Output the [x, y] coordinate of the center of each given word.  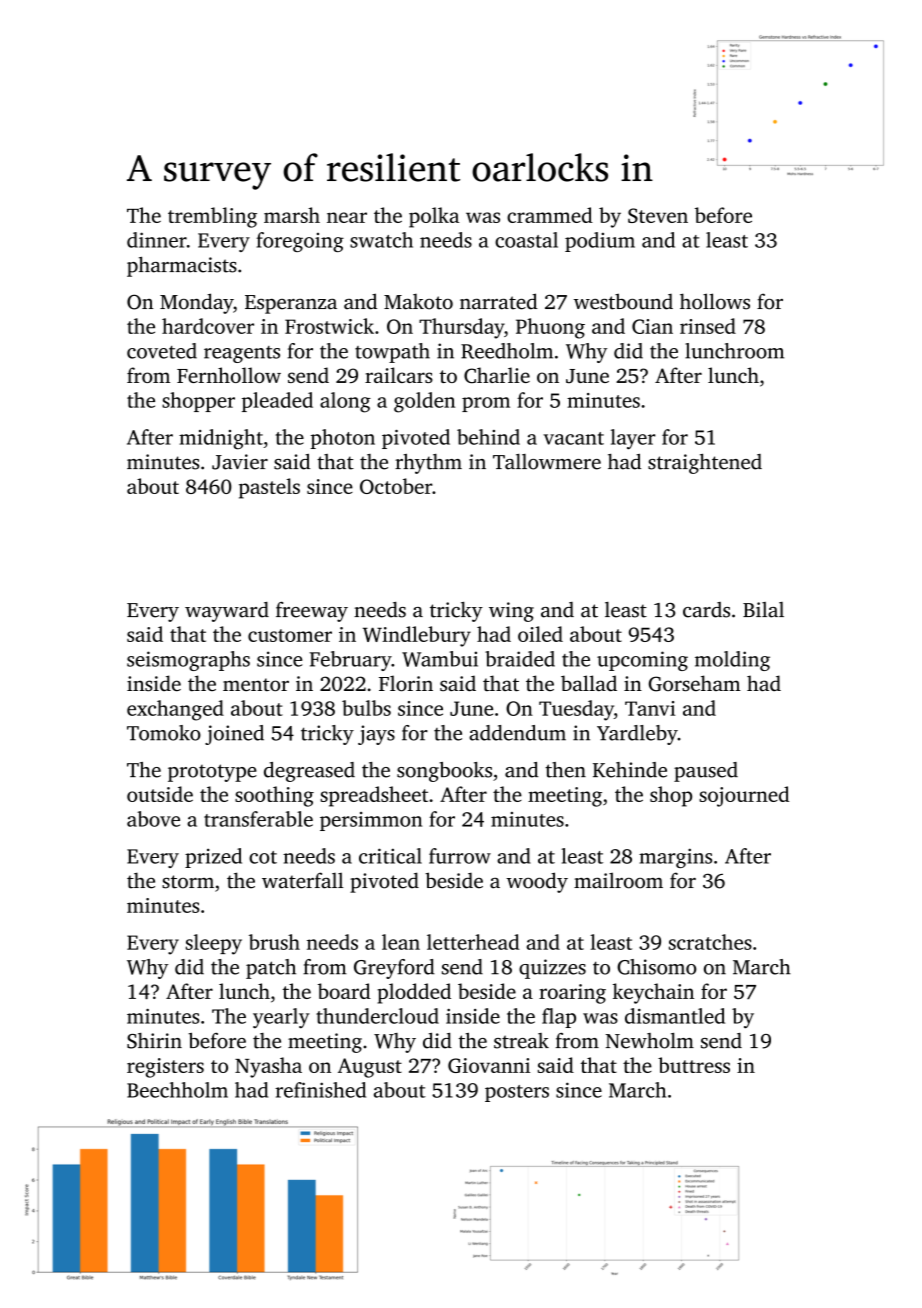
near [347, 217]
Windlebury [417, 636]
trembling [212, 217]
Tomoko [164, 733]
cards [706, 610]
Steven [658, 215]
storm [188, 882]
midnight [221, 439]
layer [633, 439]
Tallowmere [547, 462]
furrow [460, 856]
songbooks [444, 772]
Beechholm [177, 1090]
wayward [227, 612]
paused [706, 772]
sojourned [744, 796]
